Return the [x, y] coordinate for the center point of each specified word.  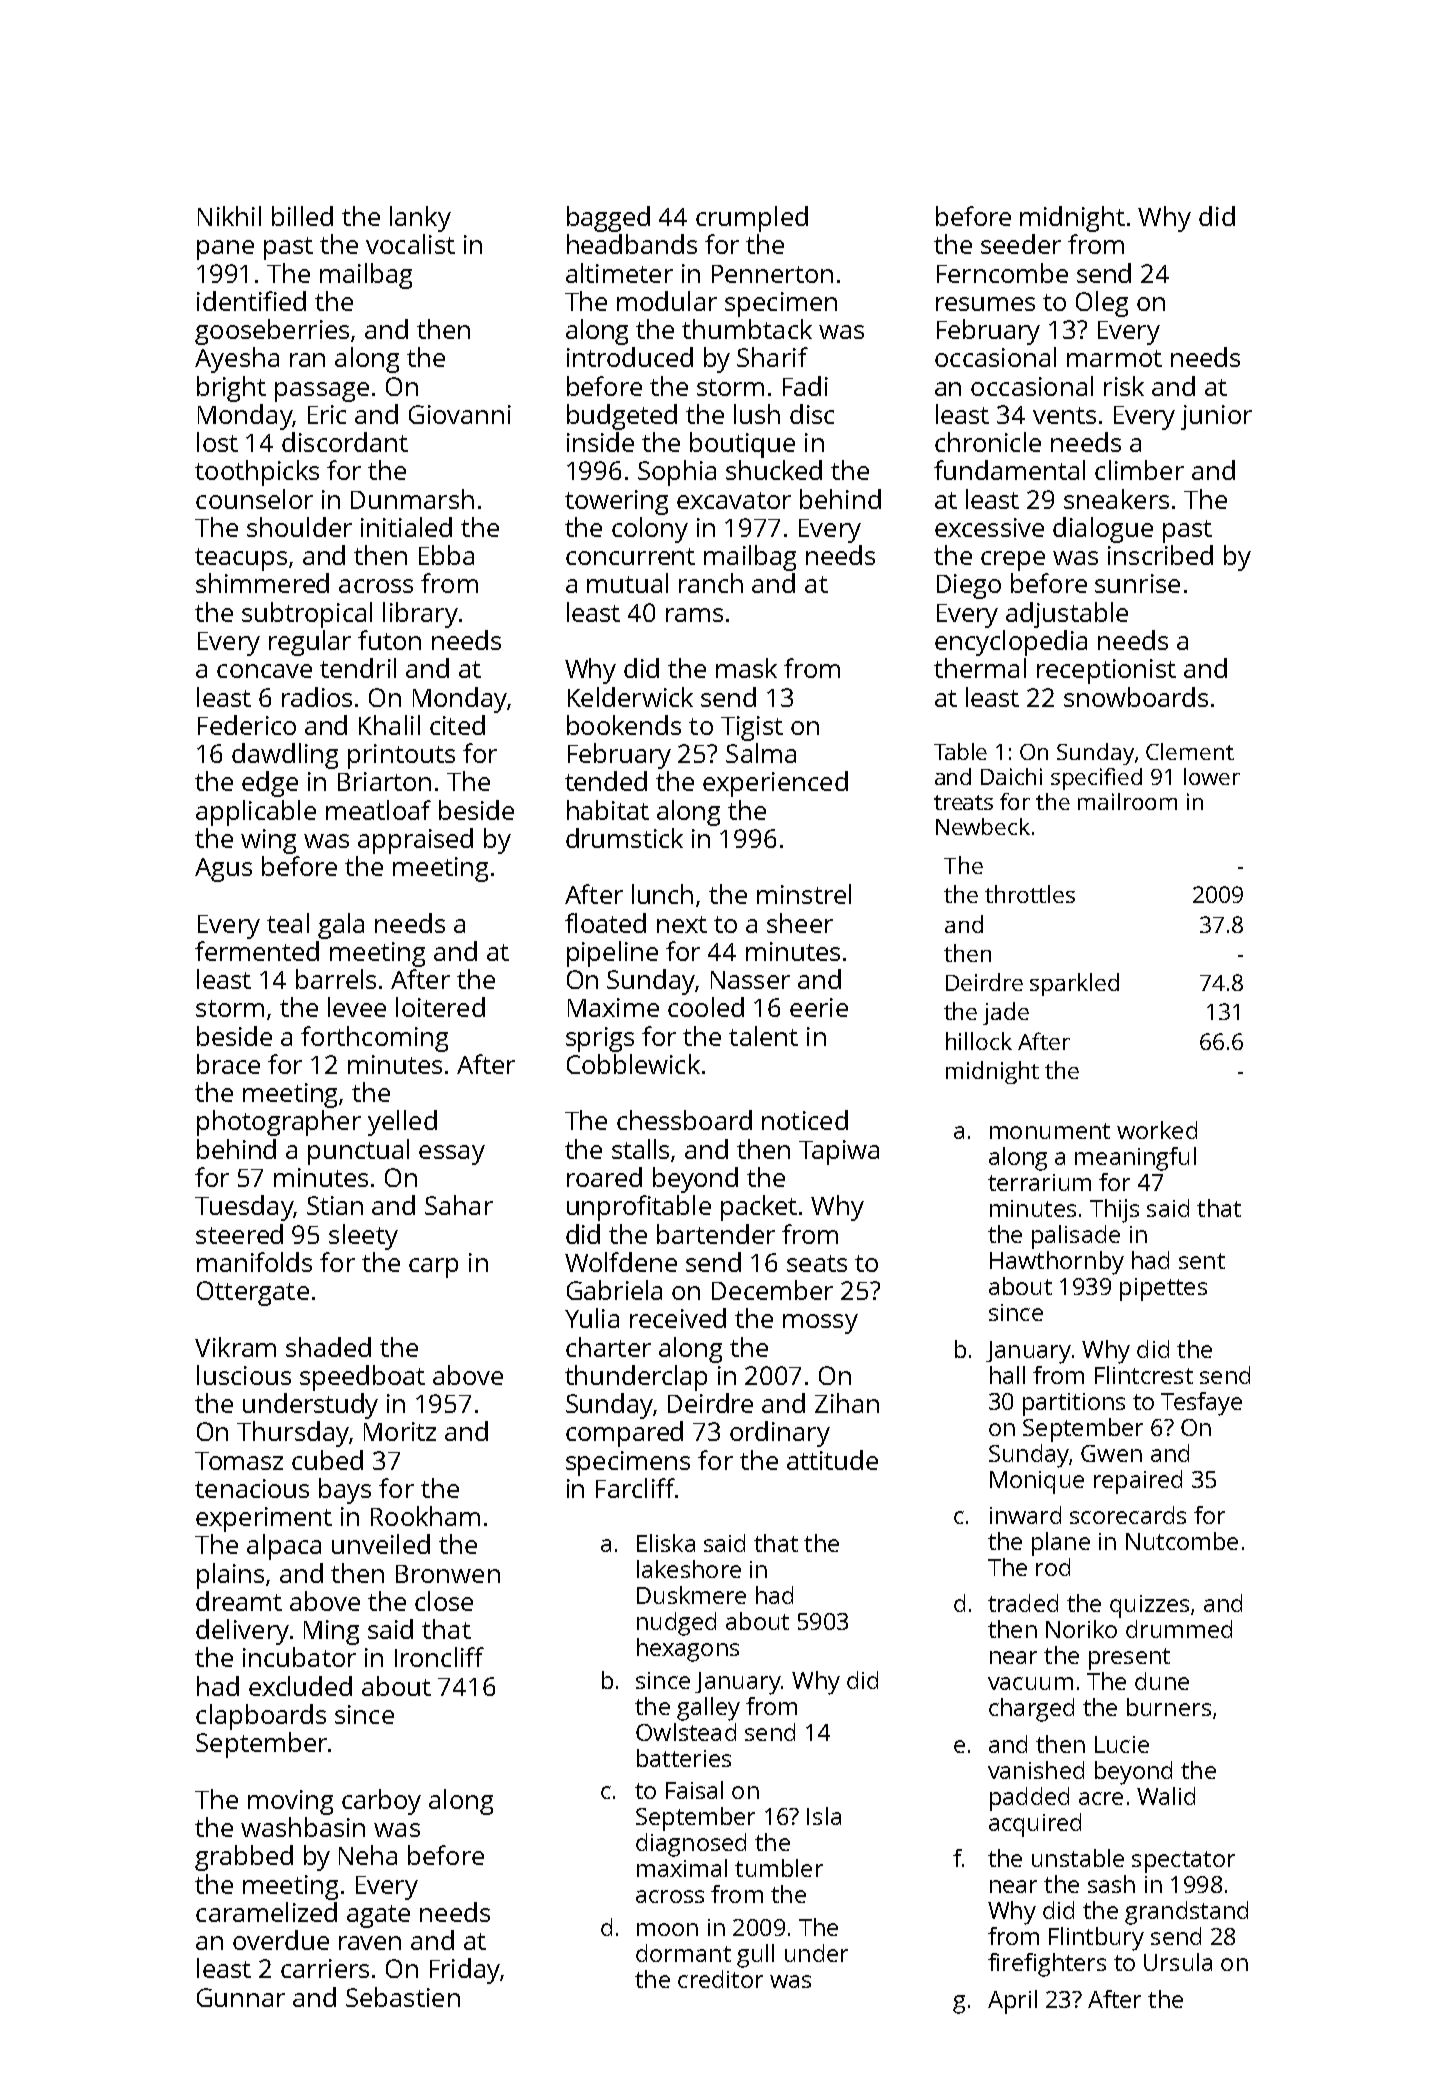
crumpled [752, 219]
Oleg [1102, 304]
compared [624, 1434]
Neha [368, 1855]
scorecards [1128, 1515]
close [444, 1601]
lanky [420, 219]
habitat [608, 810]
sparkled [1074, 984]
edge [270, 784]
